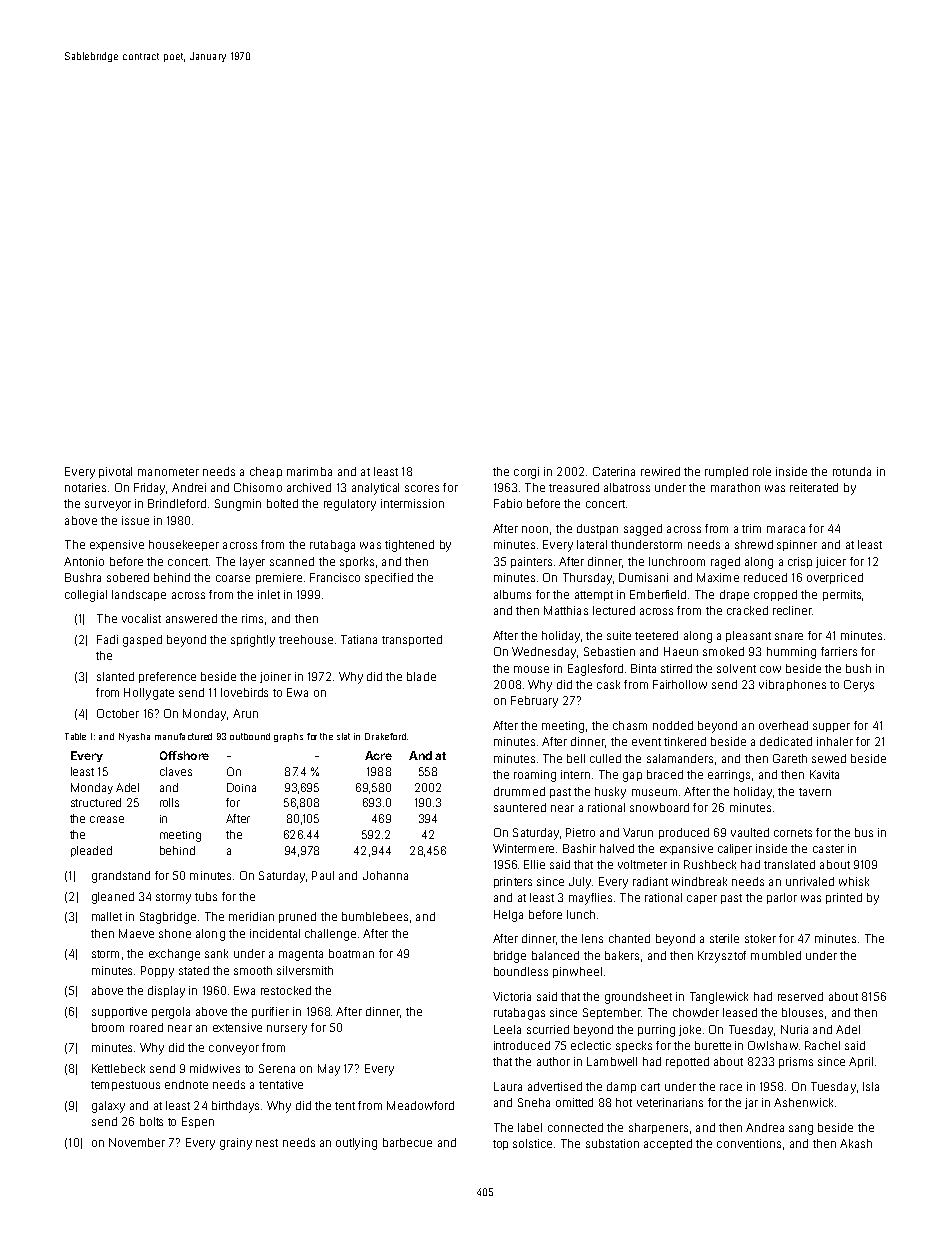 The width and height of the screenshot is (952, 1233). Describe the element at coordinates (108, 1107) in the screenshot. I see `galaxy` at that location.
